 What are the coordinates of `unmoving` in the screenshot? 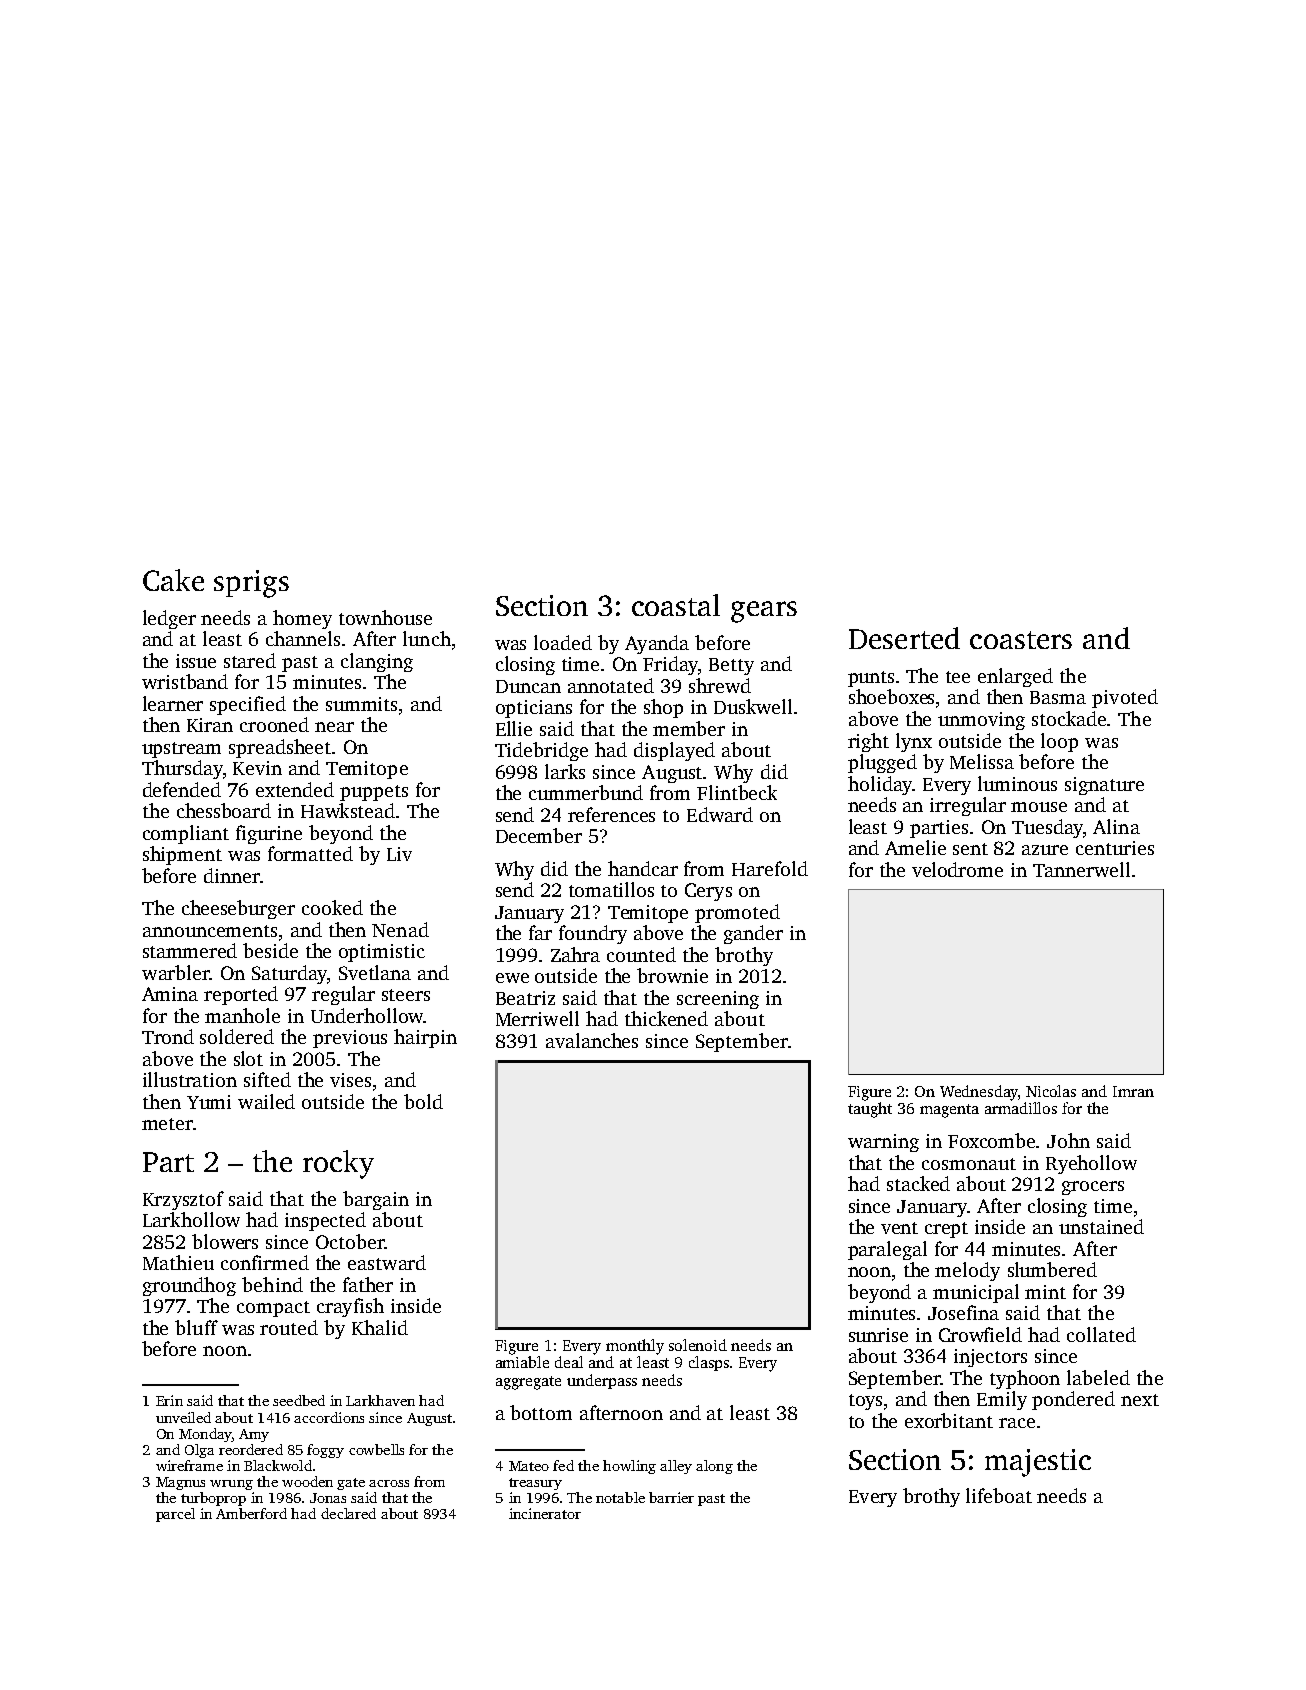 It's located at (981, 721).
